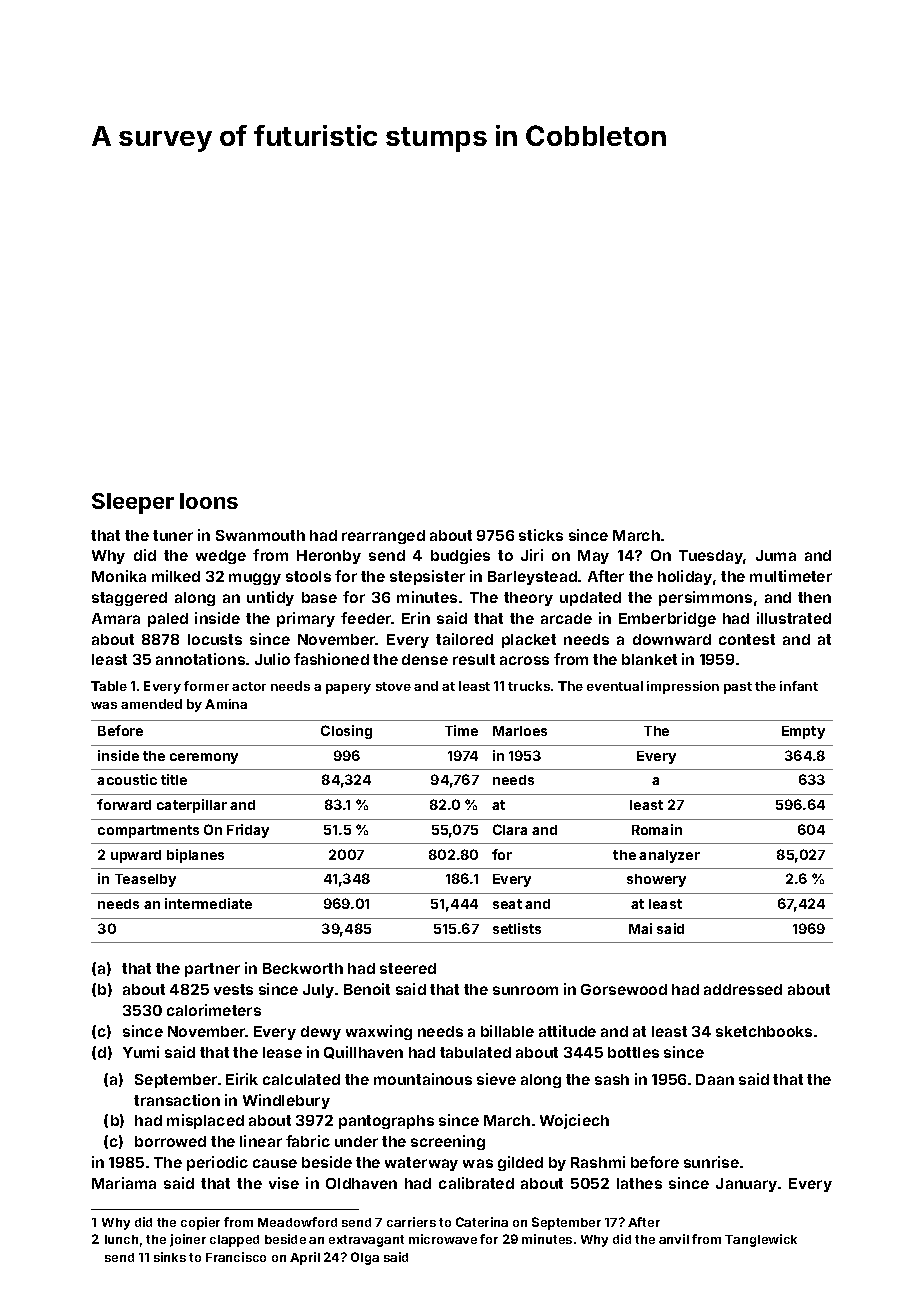  What do you see at coordinates (510, 829) in the document?
I see `Clara` at bounding box center [510, 829].
